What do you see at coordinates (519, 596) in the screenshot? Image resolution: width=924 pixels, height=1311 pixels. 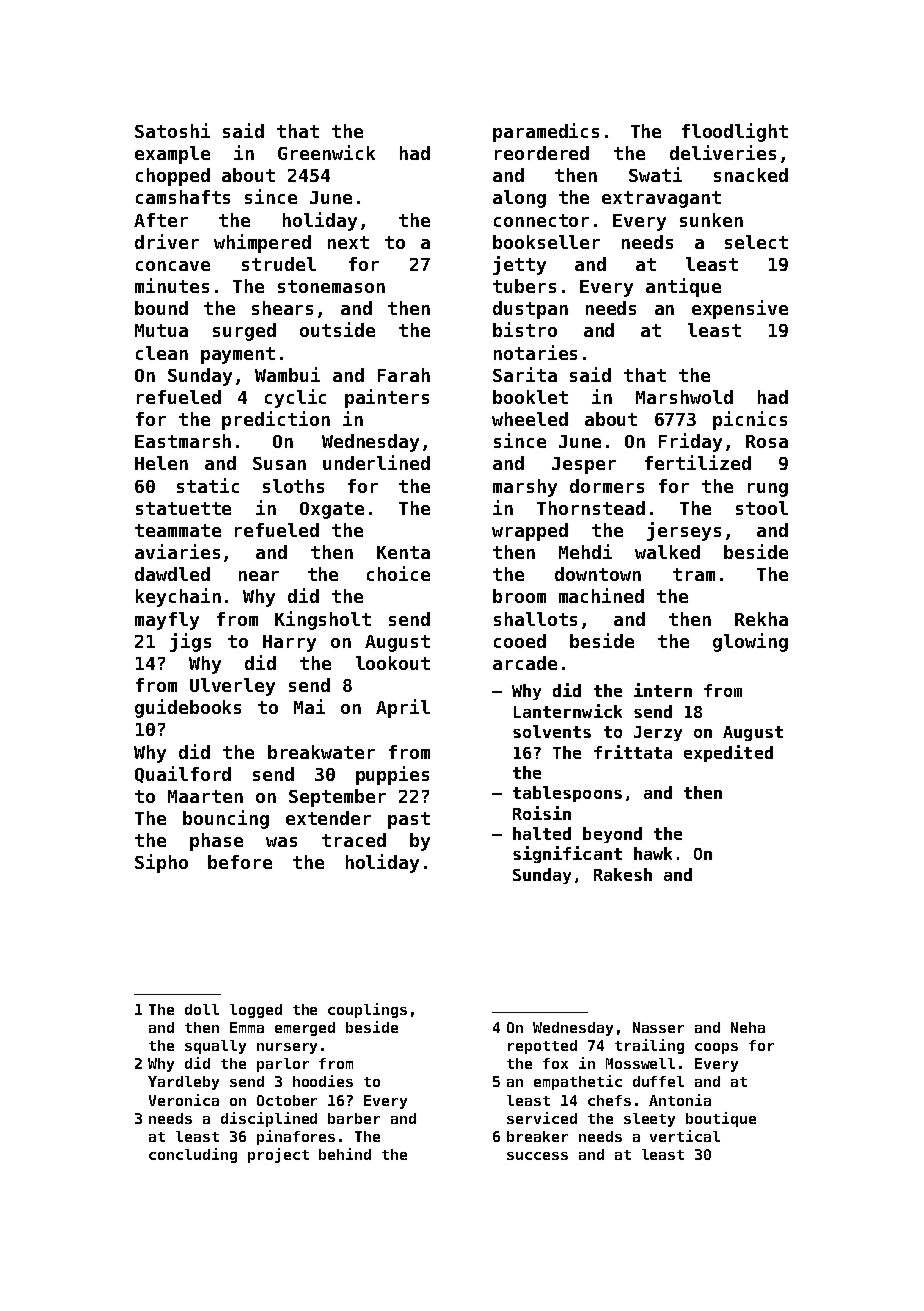 I see `broom` at bounding box center [519, 596].
